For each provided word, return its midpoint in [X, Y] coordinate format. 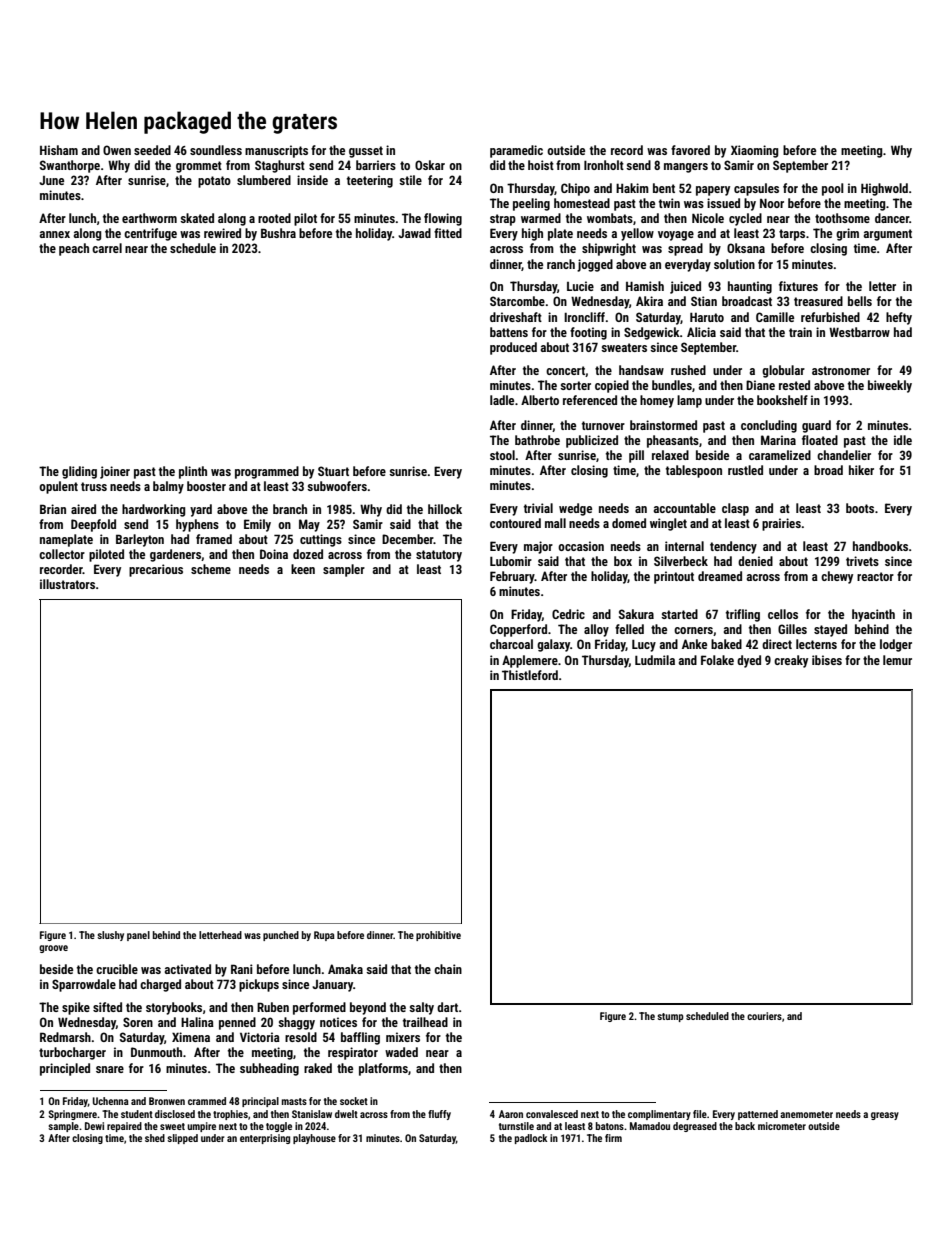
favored [690, 150]
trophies [230, 1115]
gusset [366, 152]
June [51, 180]
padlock [531, 1139]
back [745, 1126]
